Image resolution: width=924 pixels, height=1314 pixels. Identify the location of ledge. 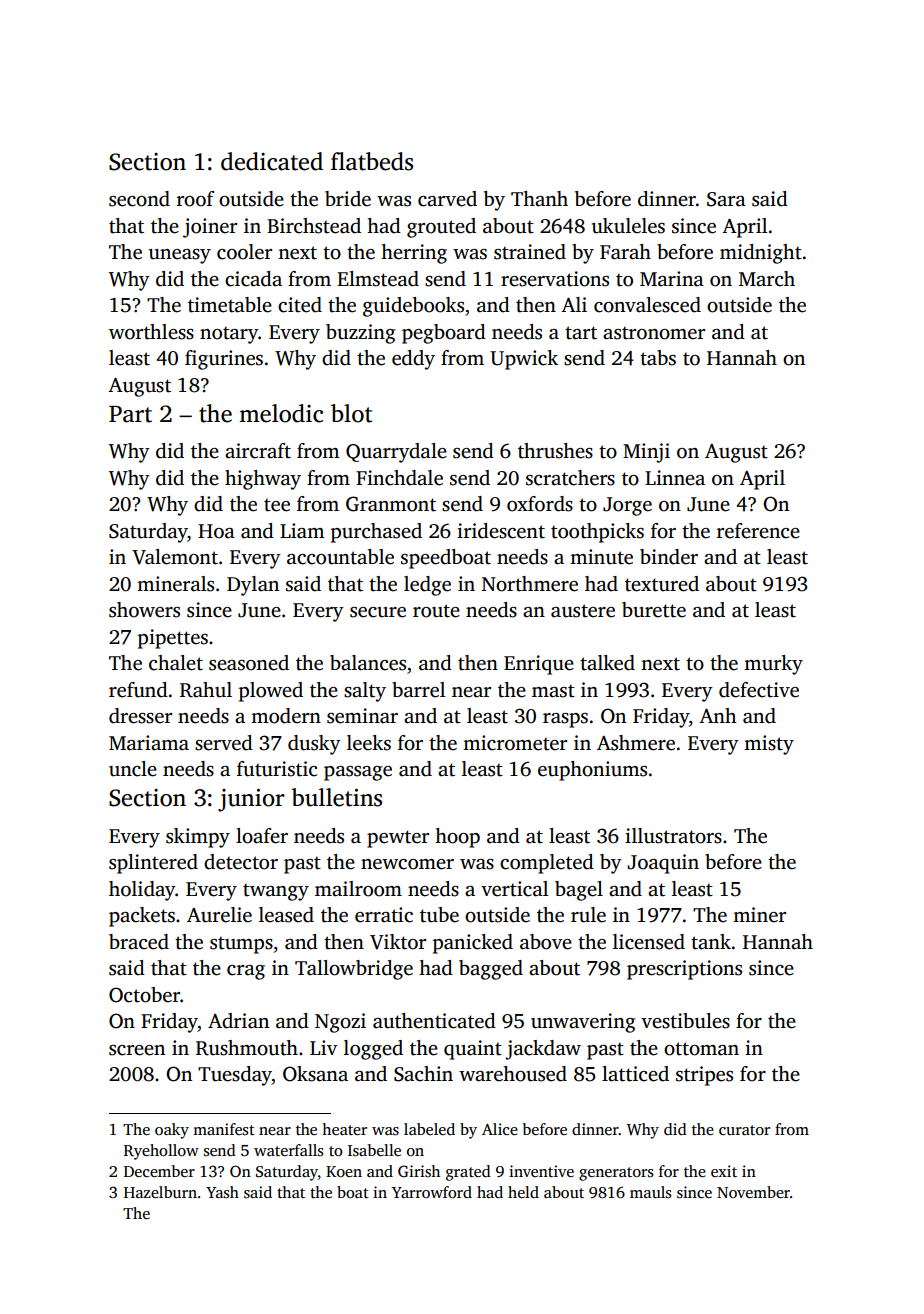
(427, 586).
